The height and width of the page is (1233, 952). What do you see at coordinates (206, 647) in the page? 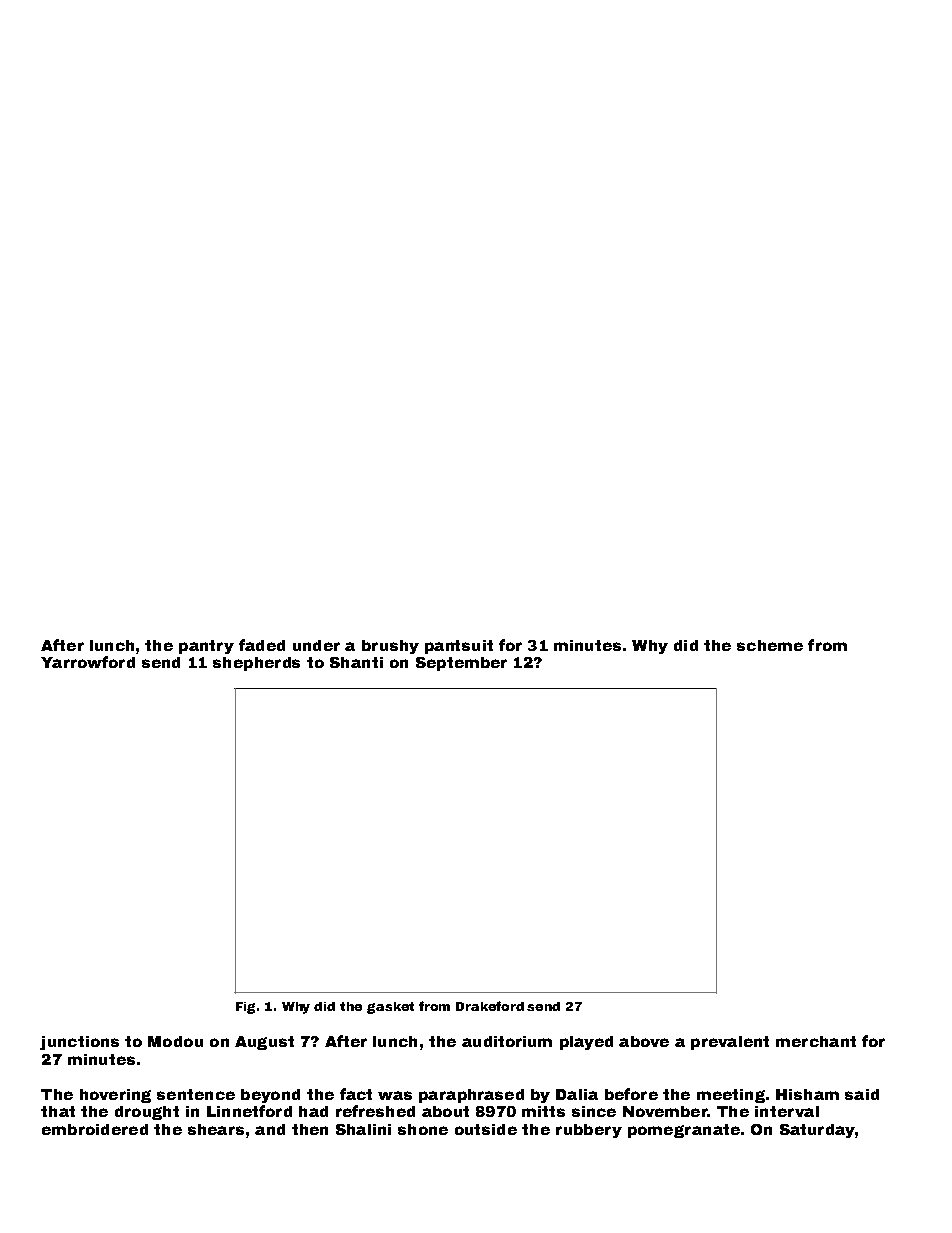
I see `pantry` at bounding box center [206, 647].
